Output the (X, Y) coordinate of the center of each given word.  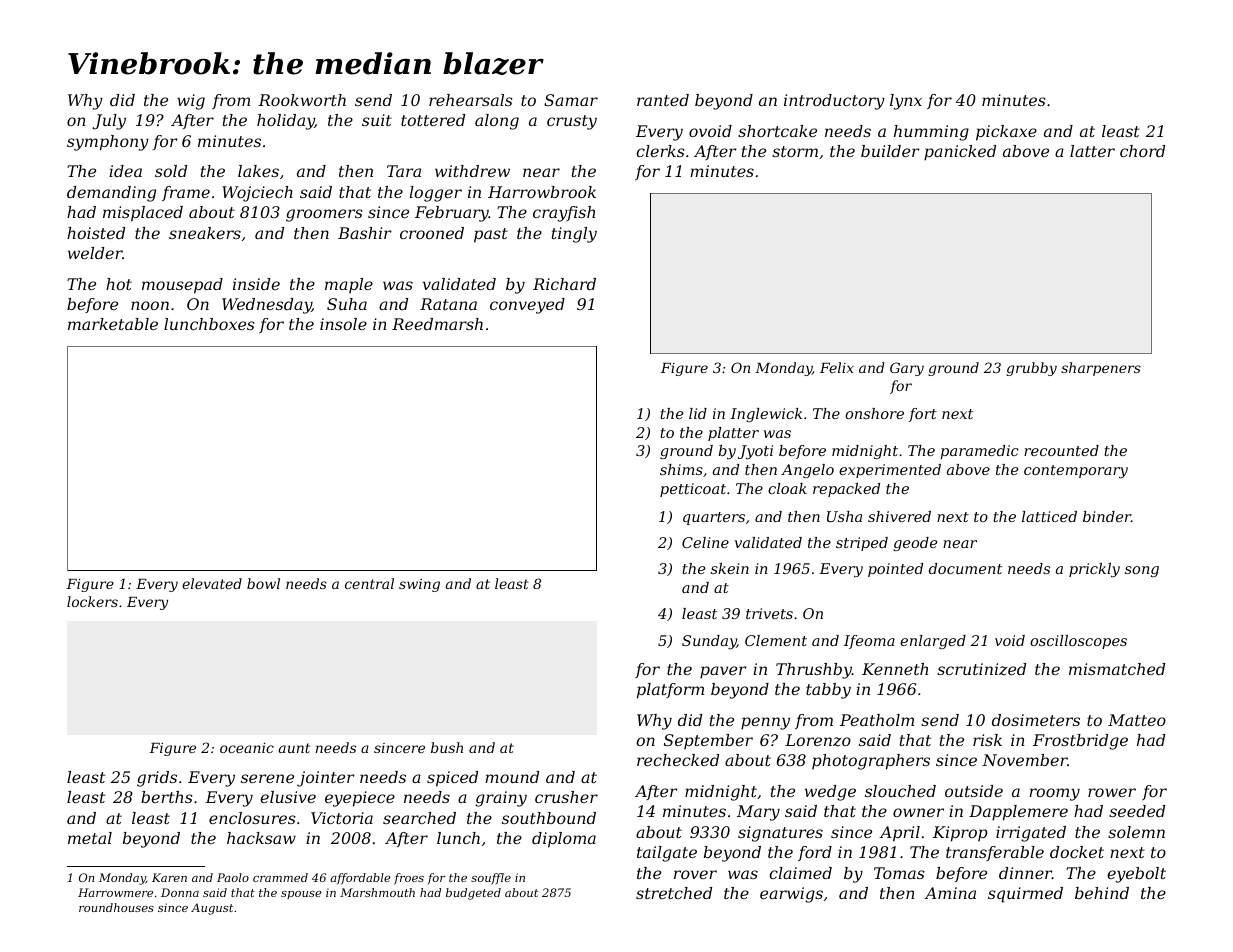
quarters (714, 518)
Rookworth (302, 100)
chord (1142, 151)
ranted (663, 100)
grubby (1031, 369)
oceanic (247, 748)
